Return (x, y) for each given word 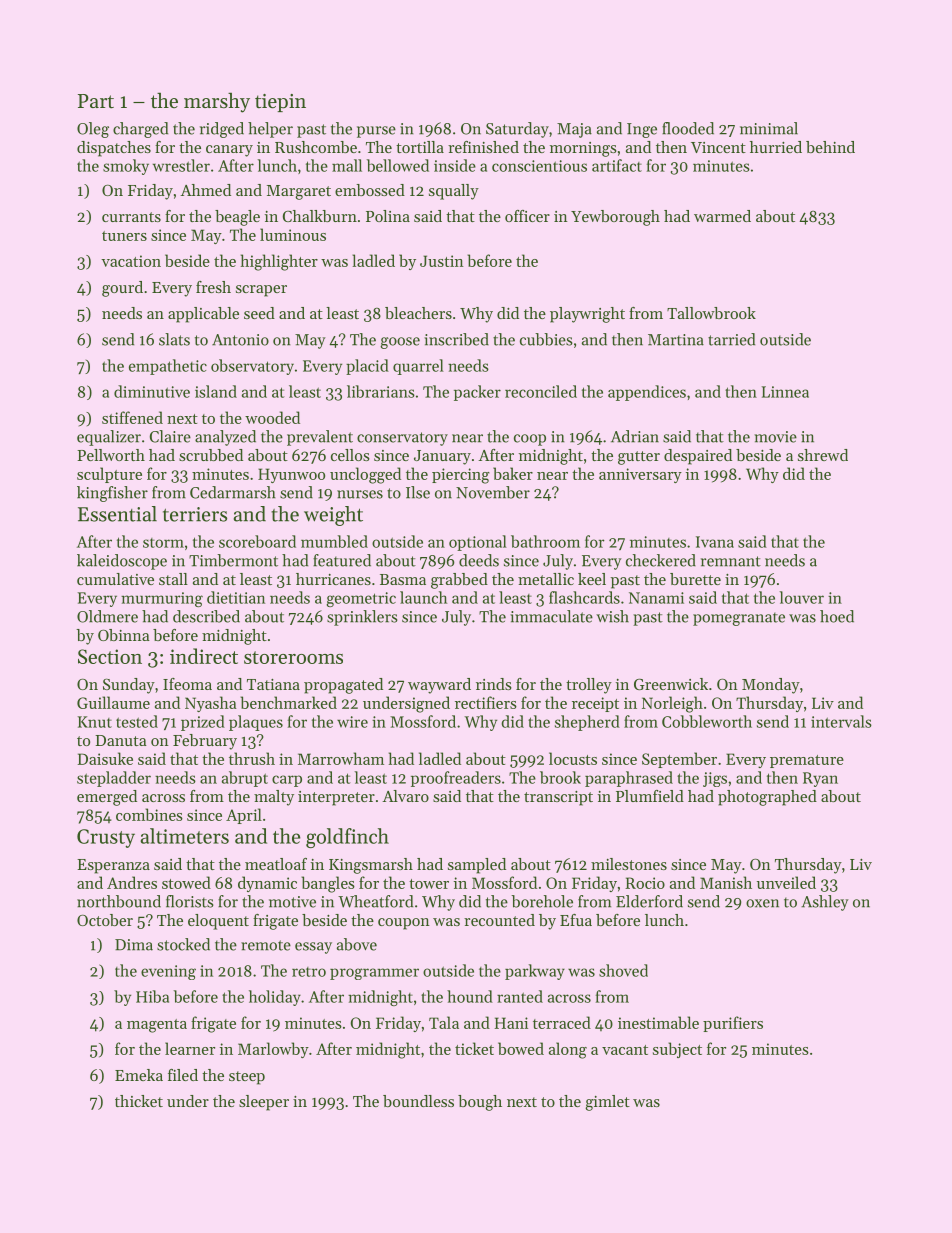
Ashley (825, 903)
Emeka (139, 1075)
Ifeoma (187, 684)
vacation (131, 261)
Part (96, 101)
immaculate (551, 616)
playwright (587, 315)
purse (376, 132)
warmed (722, 216)
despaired (698, 457)
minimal (769, 128)
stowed (186, 882)
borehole (542, 901)
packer (477, 393)
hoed (837, 616)
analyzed (225, 438)
